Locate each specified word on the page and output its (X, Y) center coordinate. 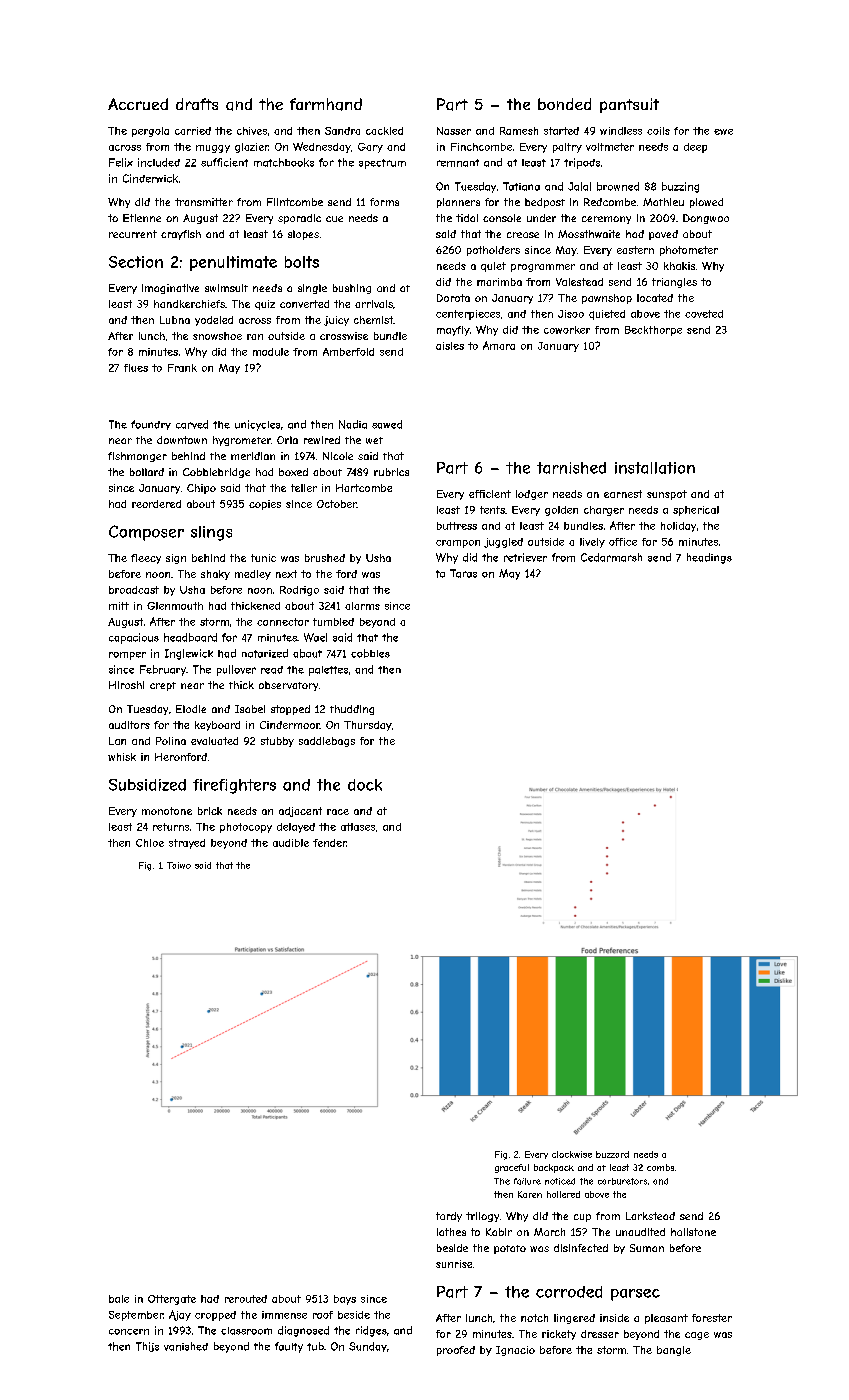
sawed (387, 424)
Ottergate (172, 1300)
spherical (696, 511)
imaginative (170, 289)
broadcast (134, 590)
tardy (449, 1217)
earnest (623, 494)
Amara (499, 345)
